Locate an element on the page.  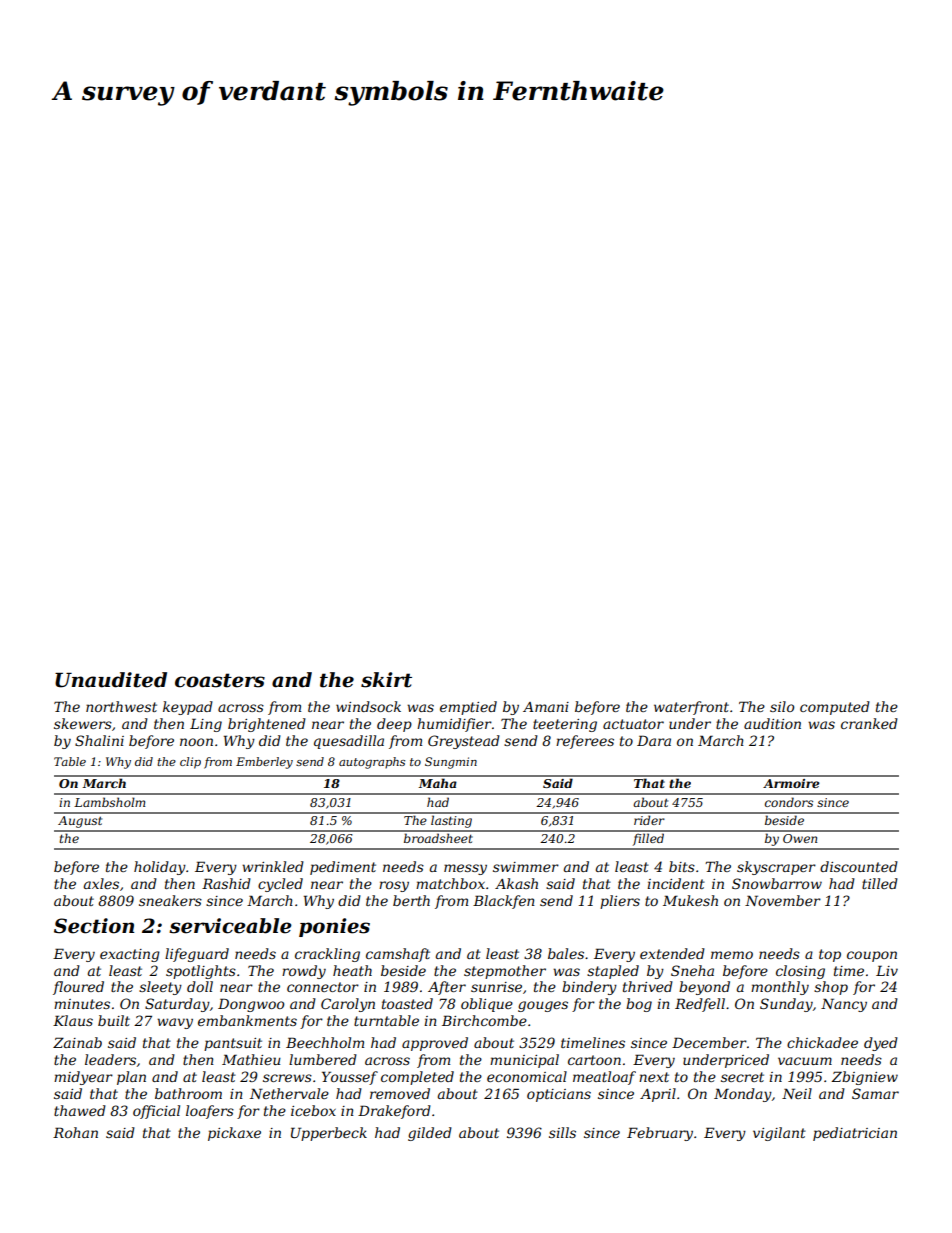
screws is located at coordinates (287, 1078).
